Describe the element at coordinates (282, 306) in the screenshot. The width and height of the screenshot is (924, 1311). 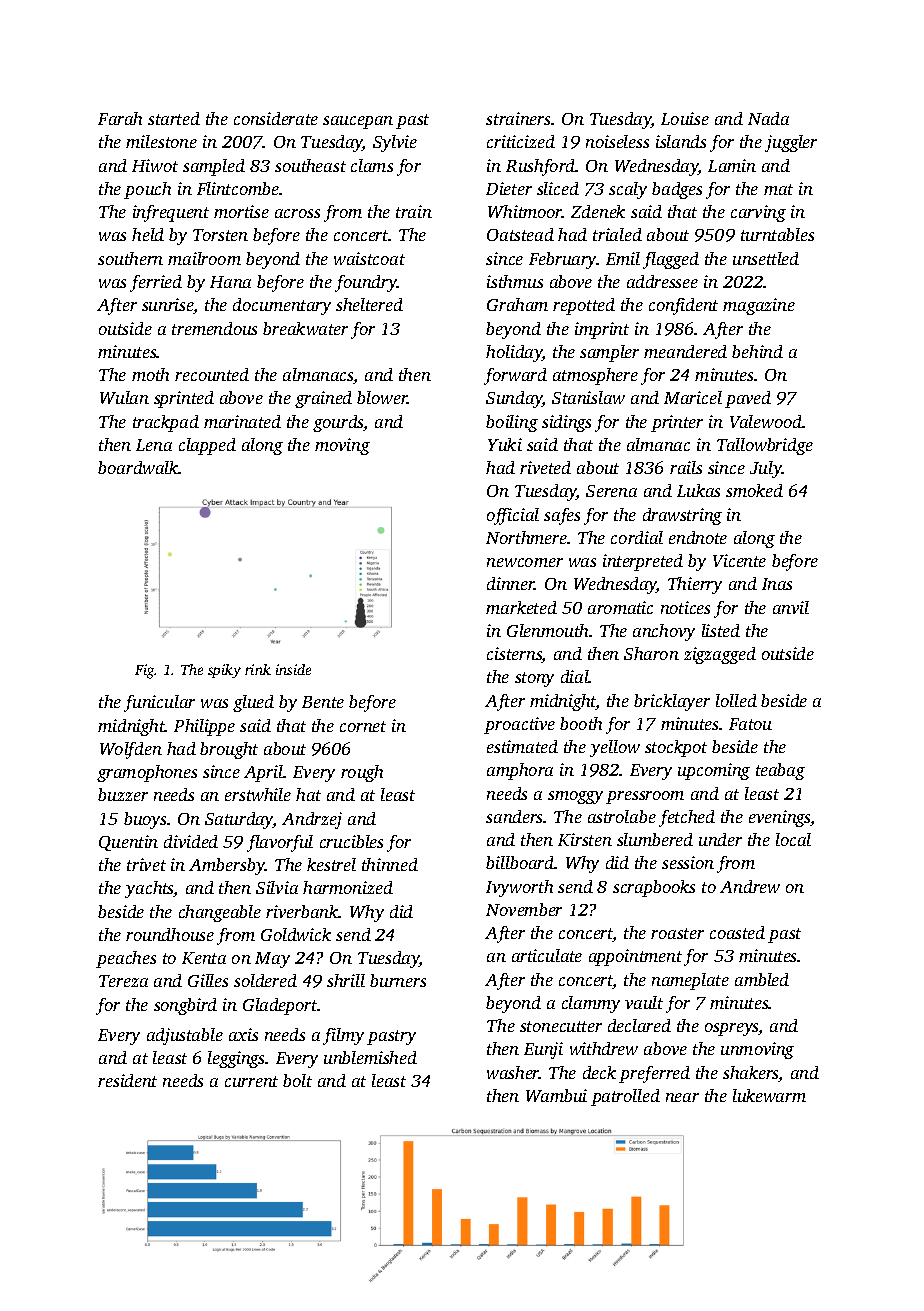
I see `documentary` at that location.
